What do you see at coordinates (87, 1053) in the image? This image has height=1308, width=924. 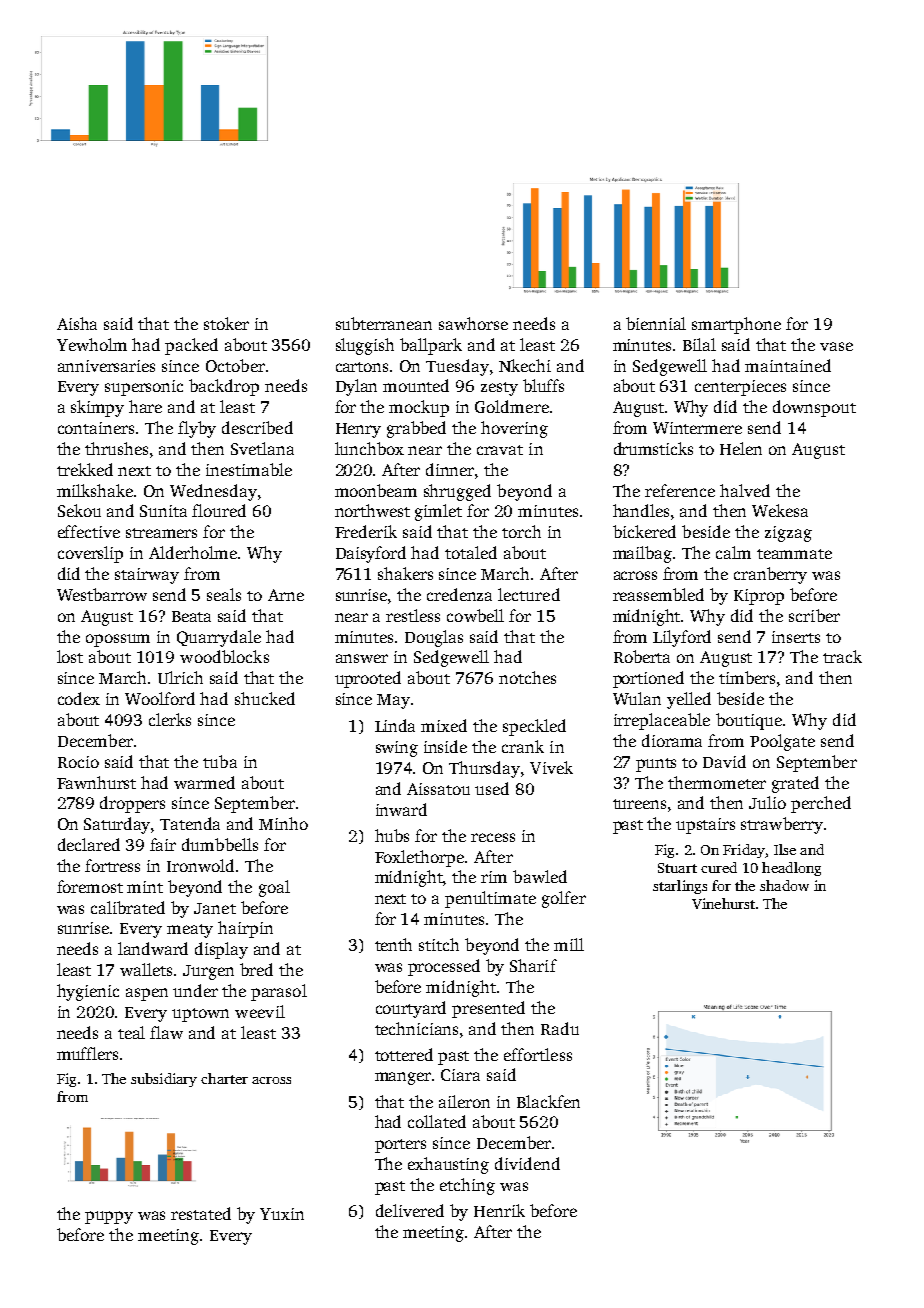 I see `mufflers` at bounding box center [87, 1053].
